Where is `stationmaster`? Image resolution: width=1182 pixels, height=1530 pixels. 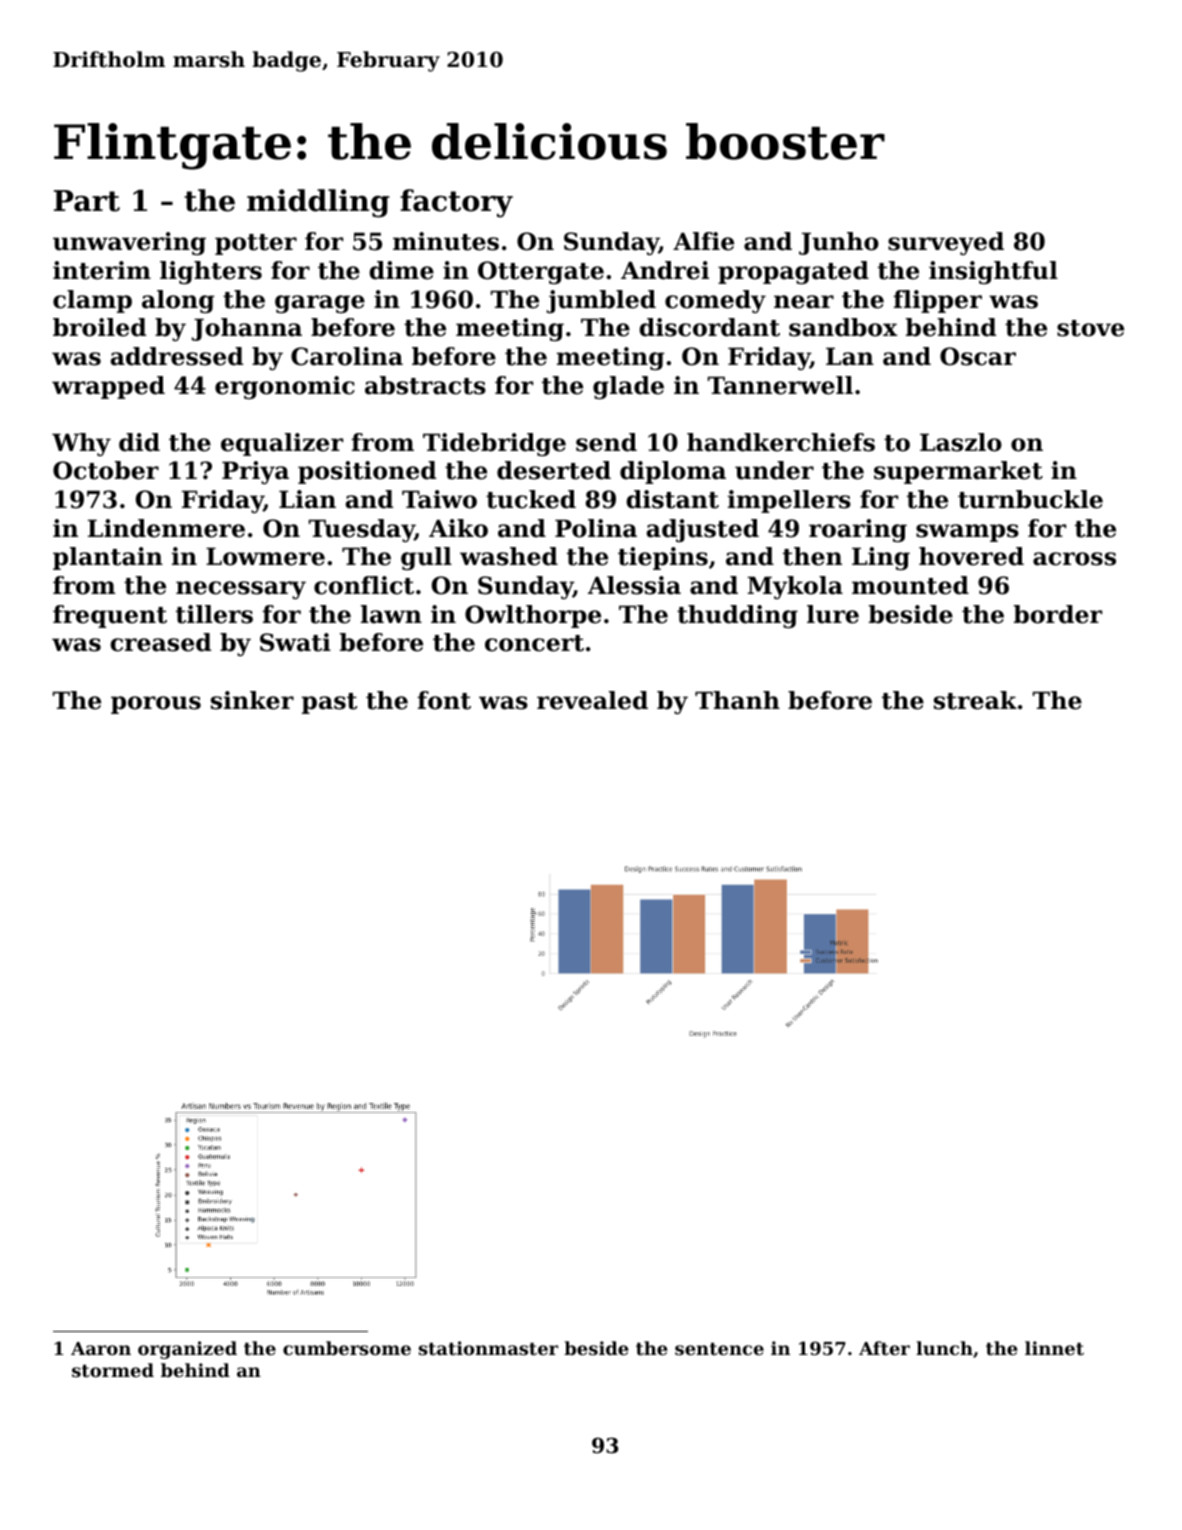 stationmaster is located at coordinates (488, 1348).
